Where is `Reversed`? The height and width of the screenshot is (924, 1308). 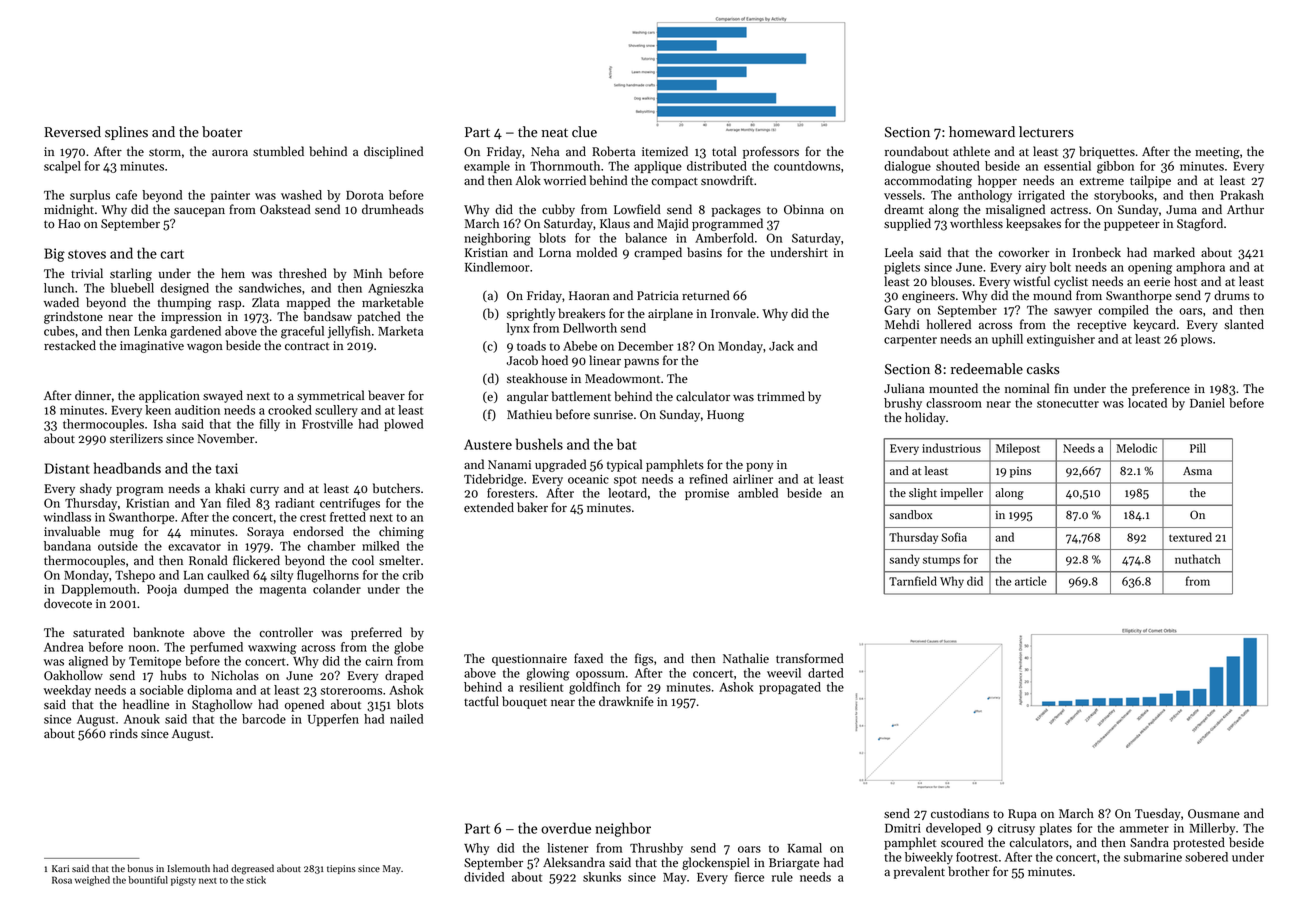 Reversed is located at coordinates (72, 132).
